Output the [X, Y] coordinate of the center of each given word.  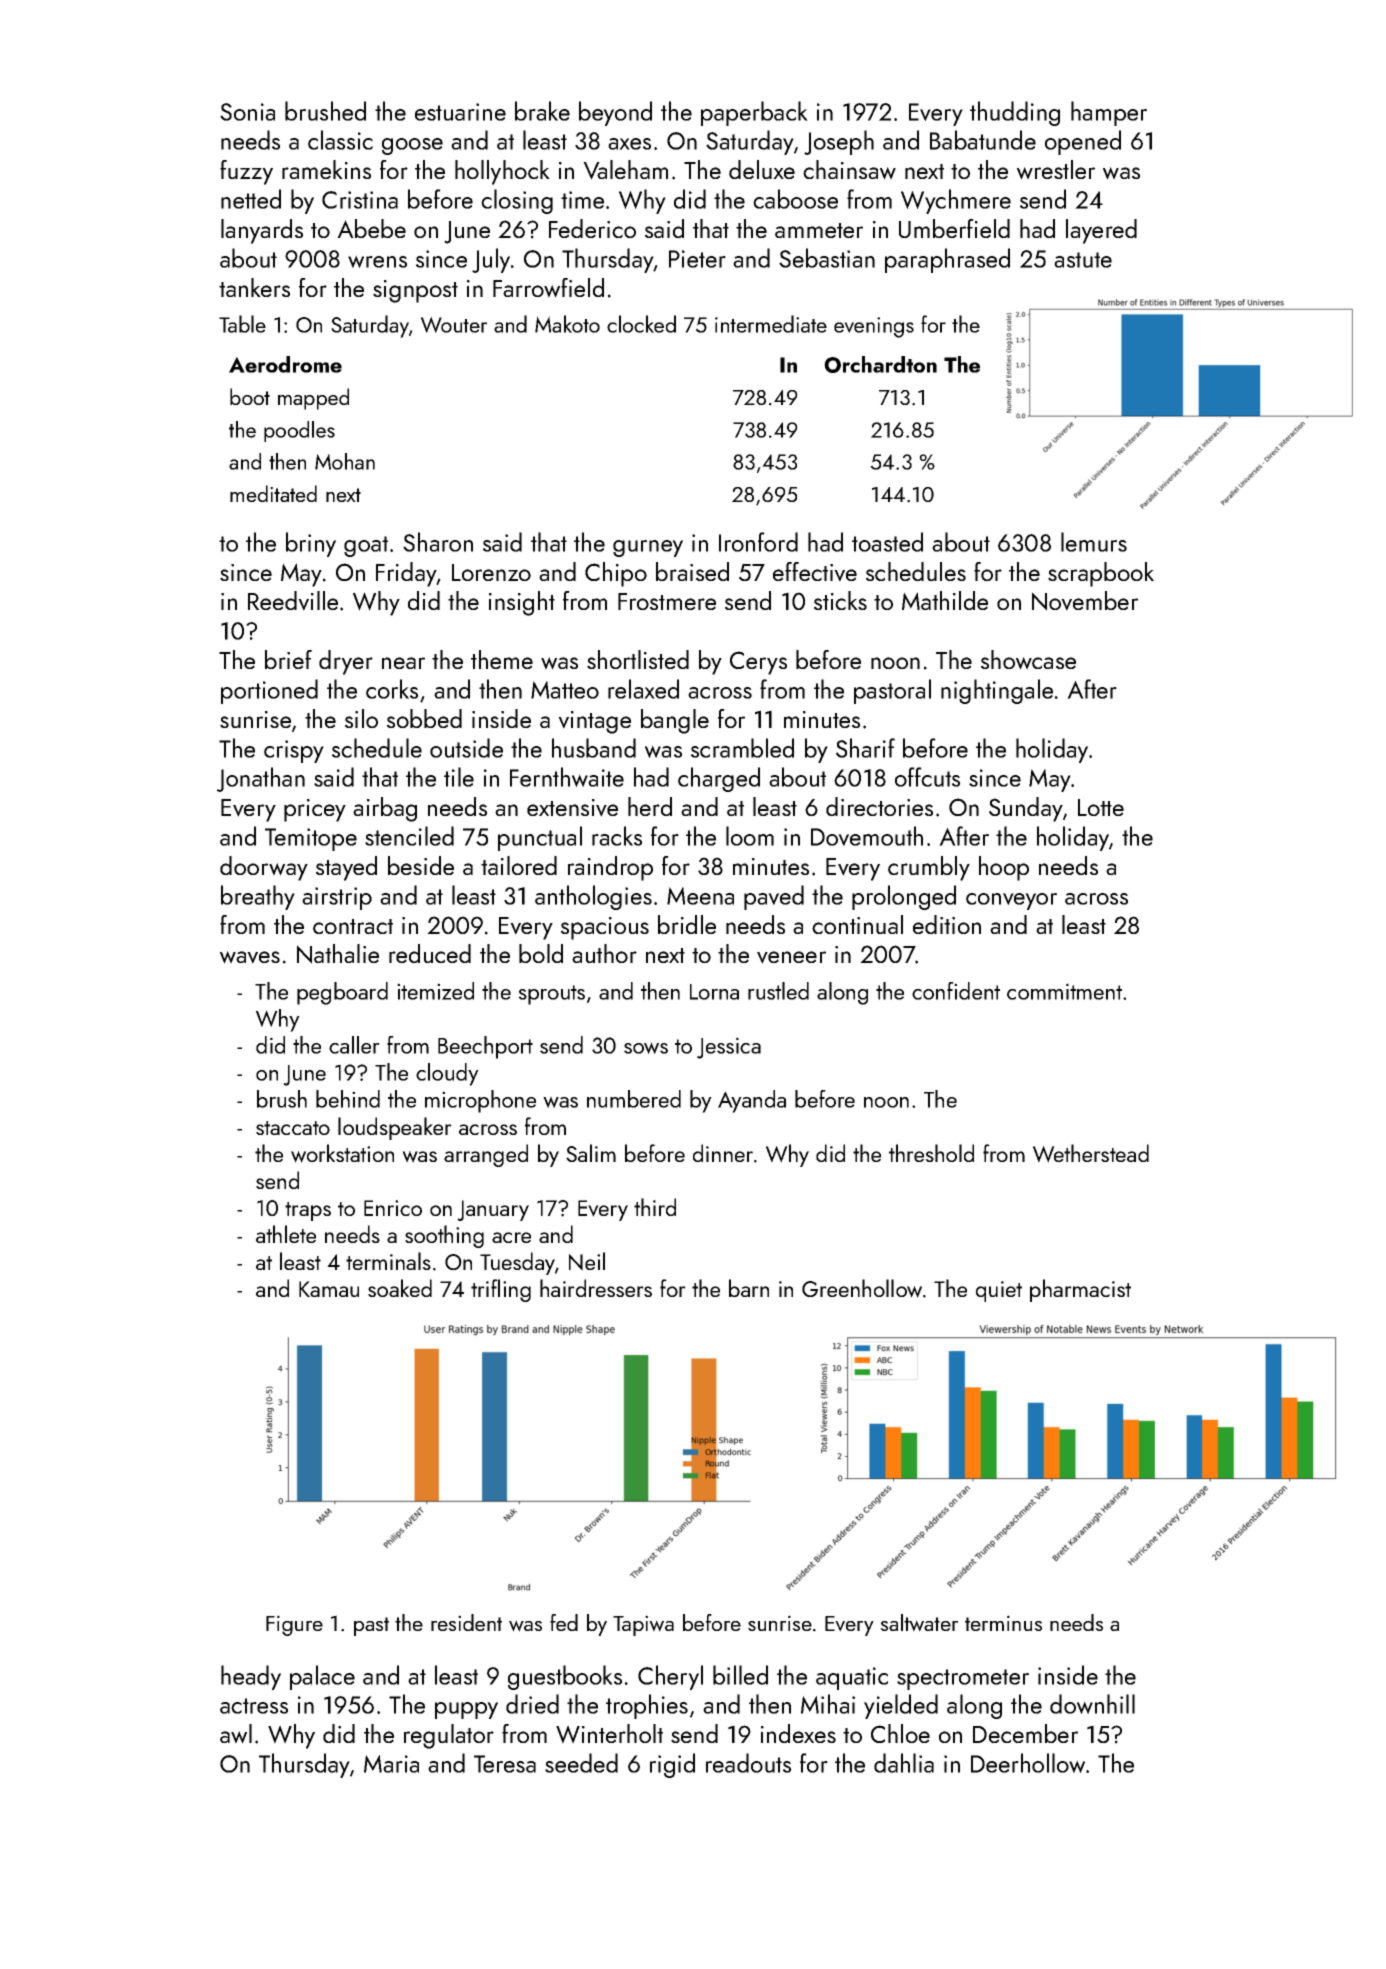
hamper [1109, 113]
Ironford [758, 542]
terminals [388, 1261]
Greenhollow [862, 1288]
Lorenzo [491, 572]
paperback [754, 113]
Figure [294, 1625]
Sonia [247, 112]
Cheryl [670, 1677]
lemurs [1094, 542]
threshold [931, 1153]
